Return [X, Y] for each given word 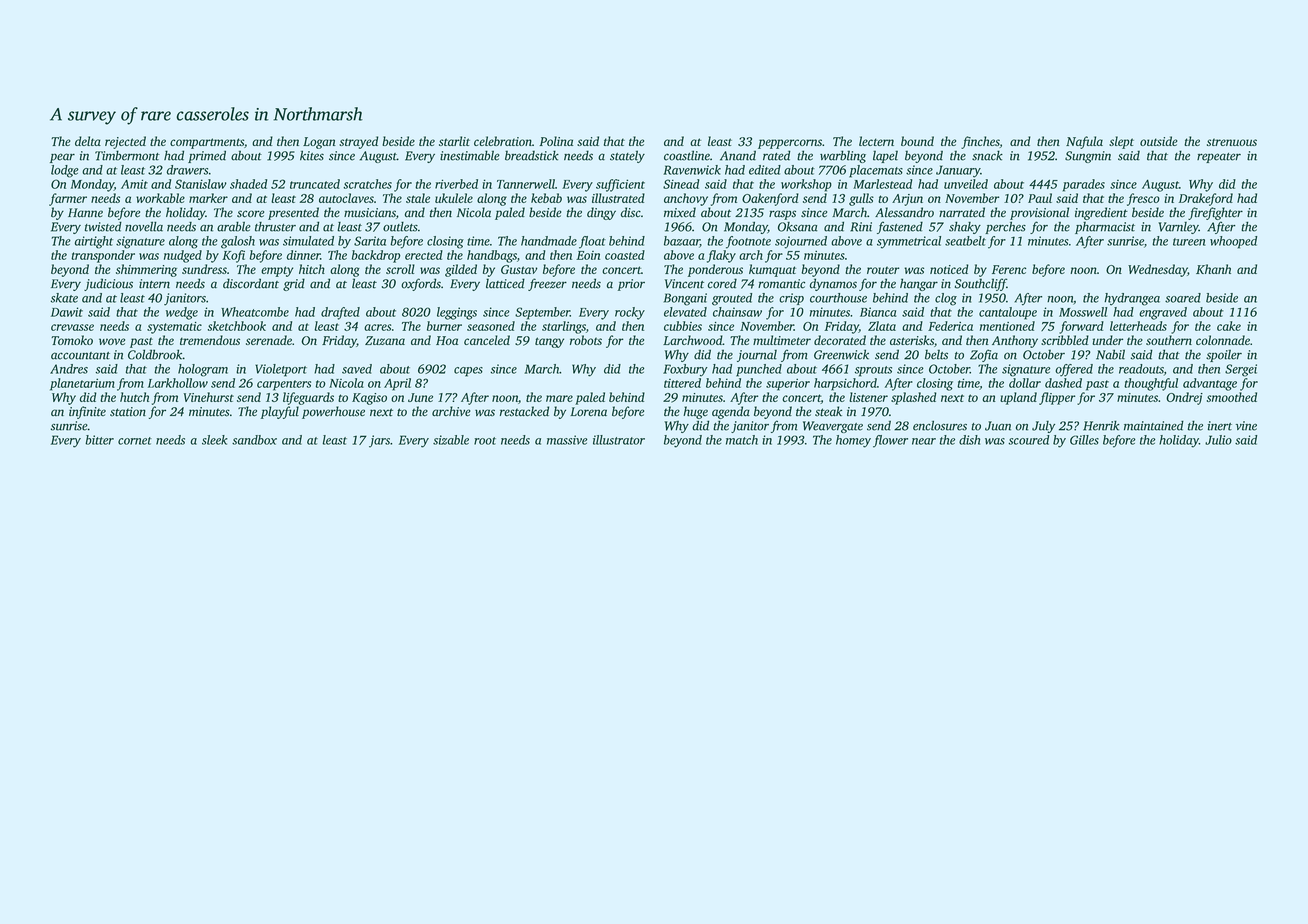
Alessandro [904, 212]
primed [207, 157]
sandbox [254, 440]
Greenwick [841, 354]
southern [1169, 340]
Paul [1040, 198]
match [742, 440]
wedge [182, 313]
